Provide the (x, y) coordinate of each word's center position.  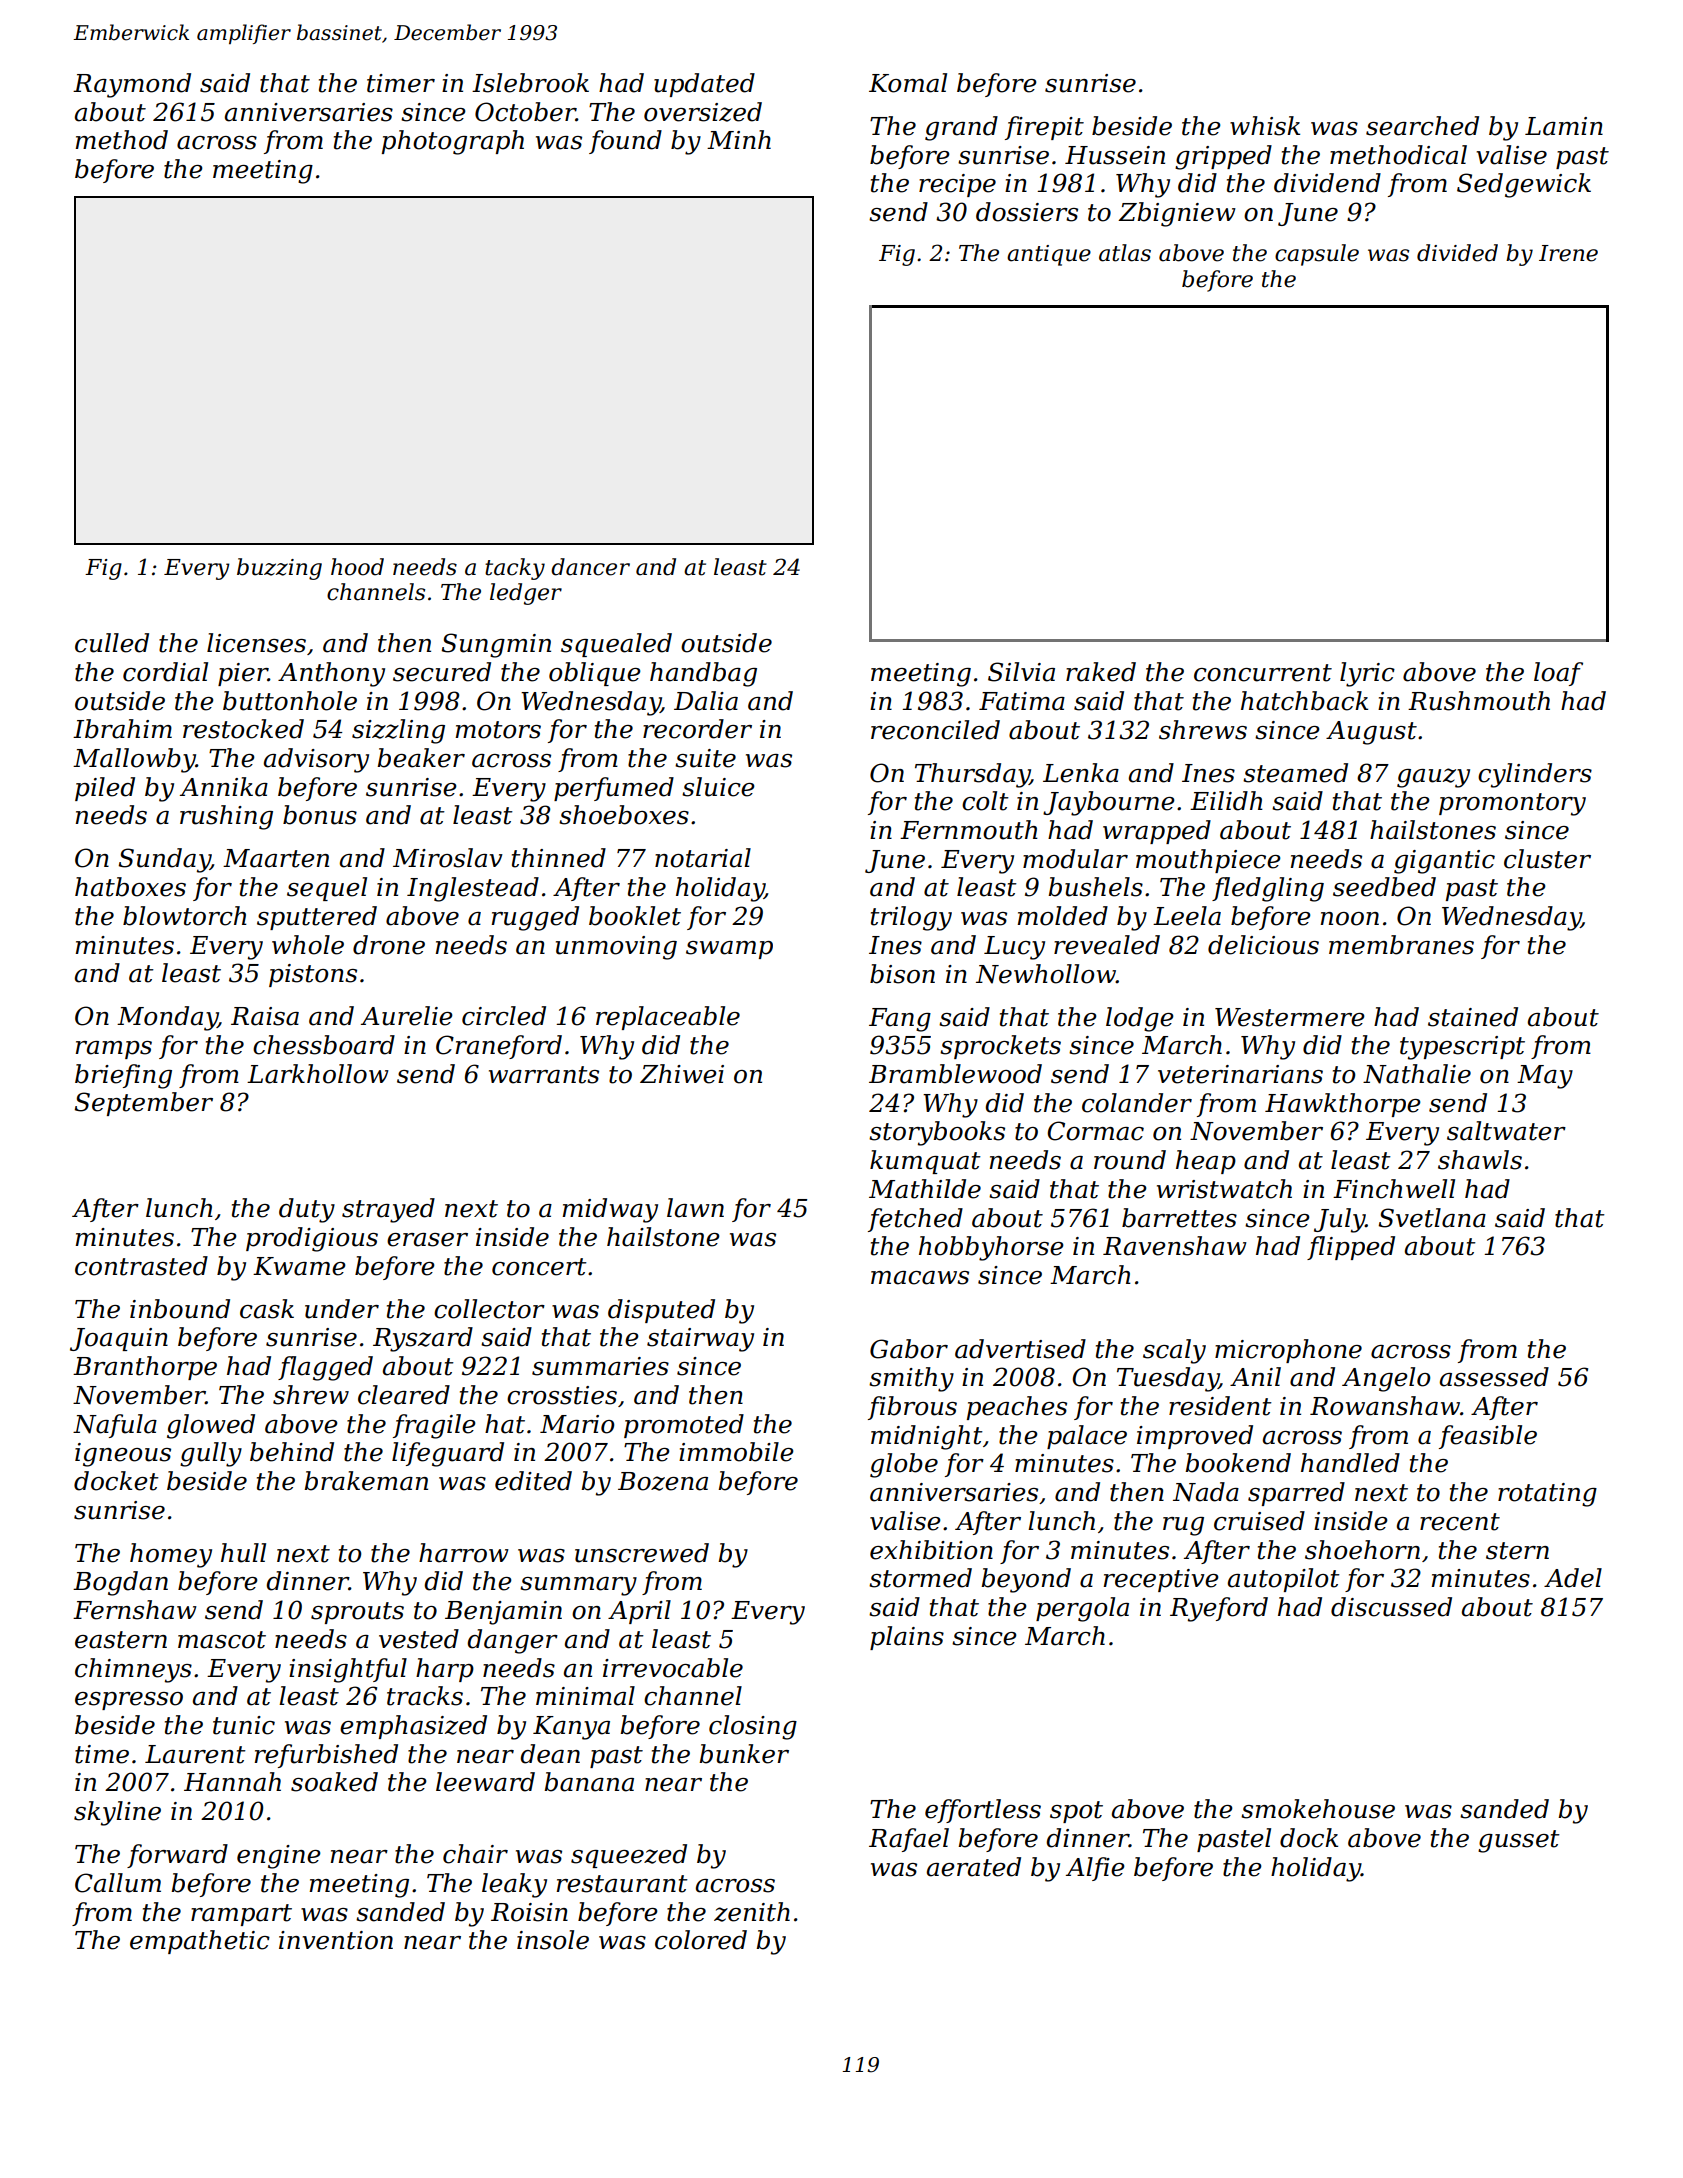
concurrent (1263, 673)
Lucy (1014, 948)
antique (1049, 255)
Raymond (132, 85)
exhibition (931, 1550)
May (1545, 1077)
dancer (590, 567)
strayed (388, 1210)
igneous (123, 1455)
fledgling (1268, 889)
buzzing (279, 569)
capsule (1317, 255)
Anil (1255, 1376)
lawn (695, 1208)
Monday (167, 1018)
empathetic (200, 1942)
